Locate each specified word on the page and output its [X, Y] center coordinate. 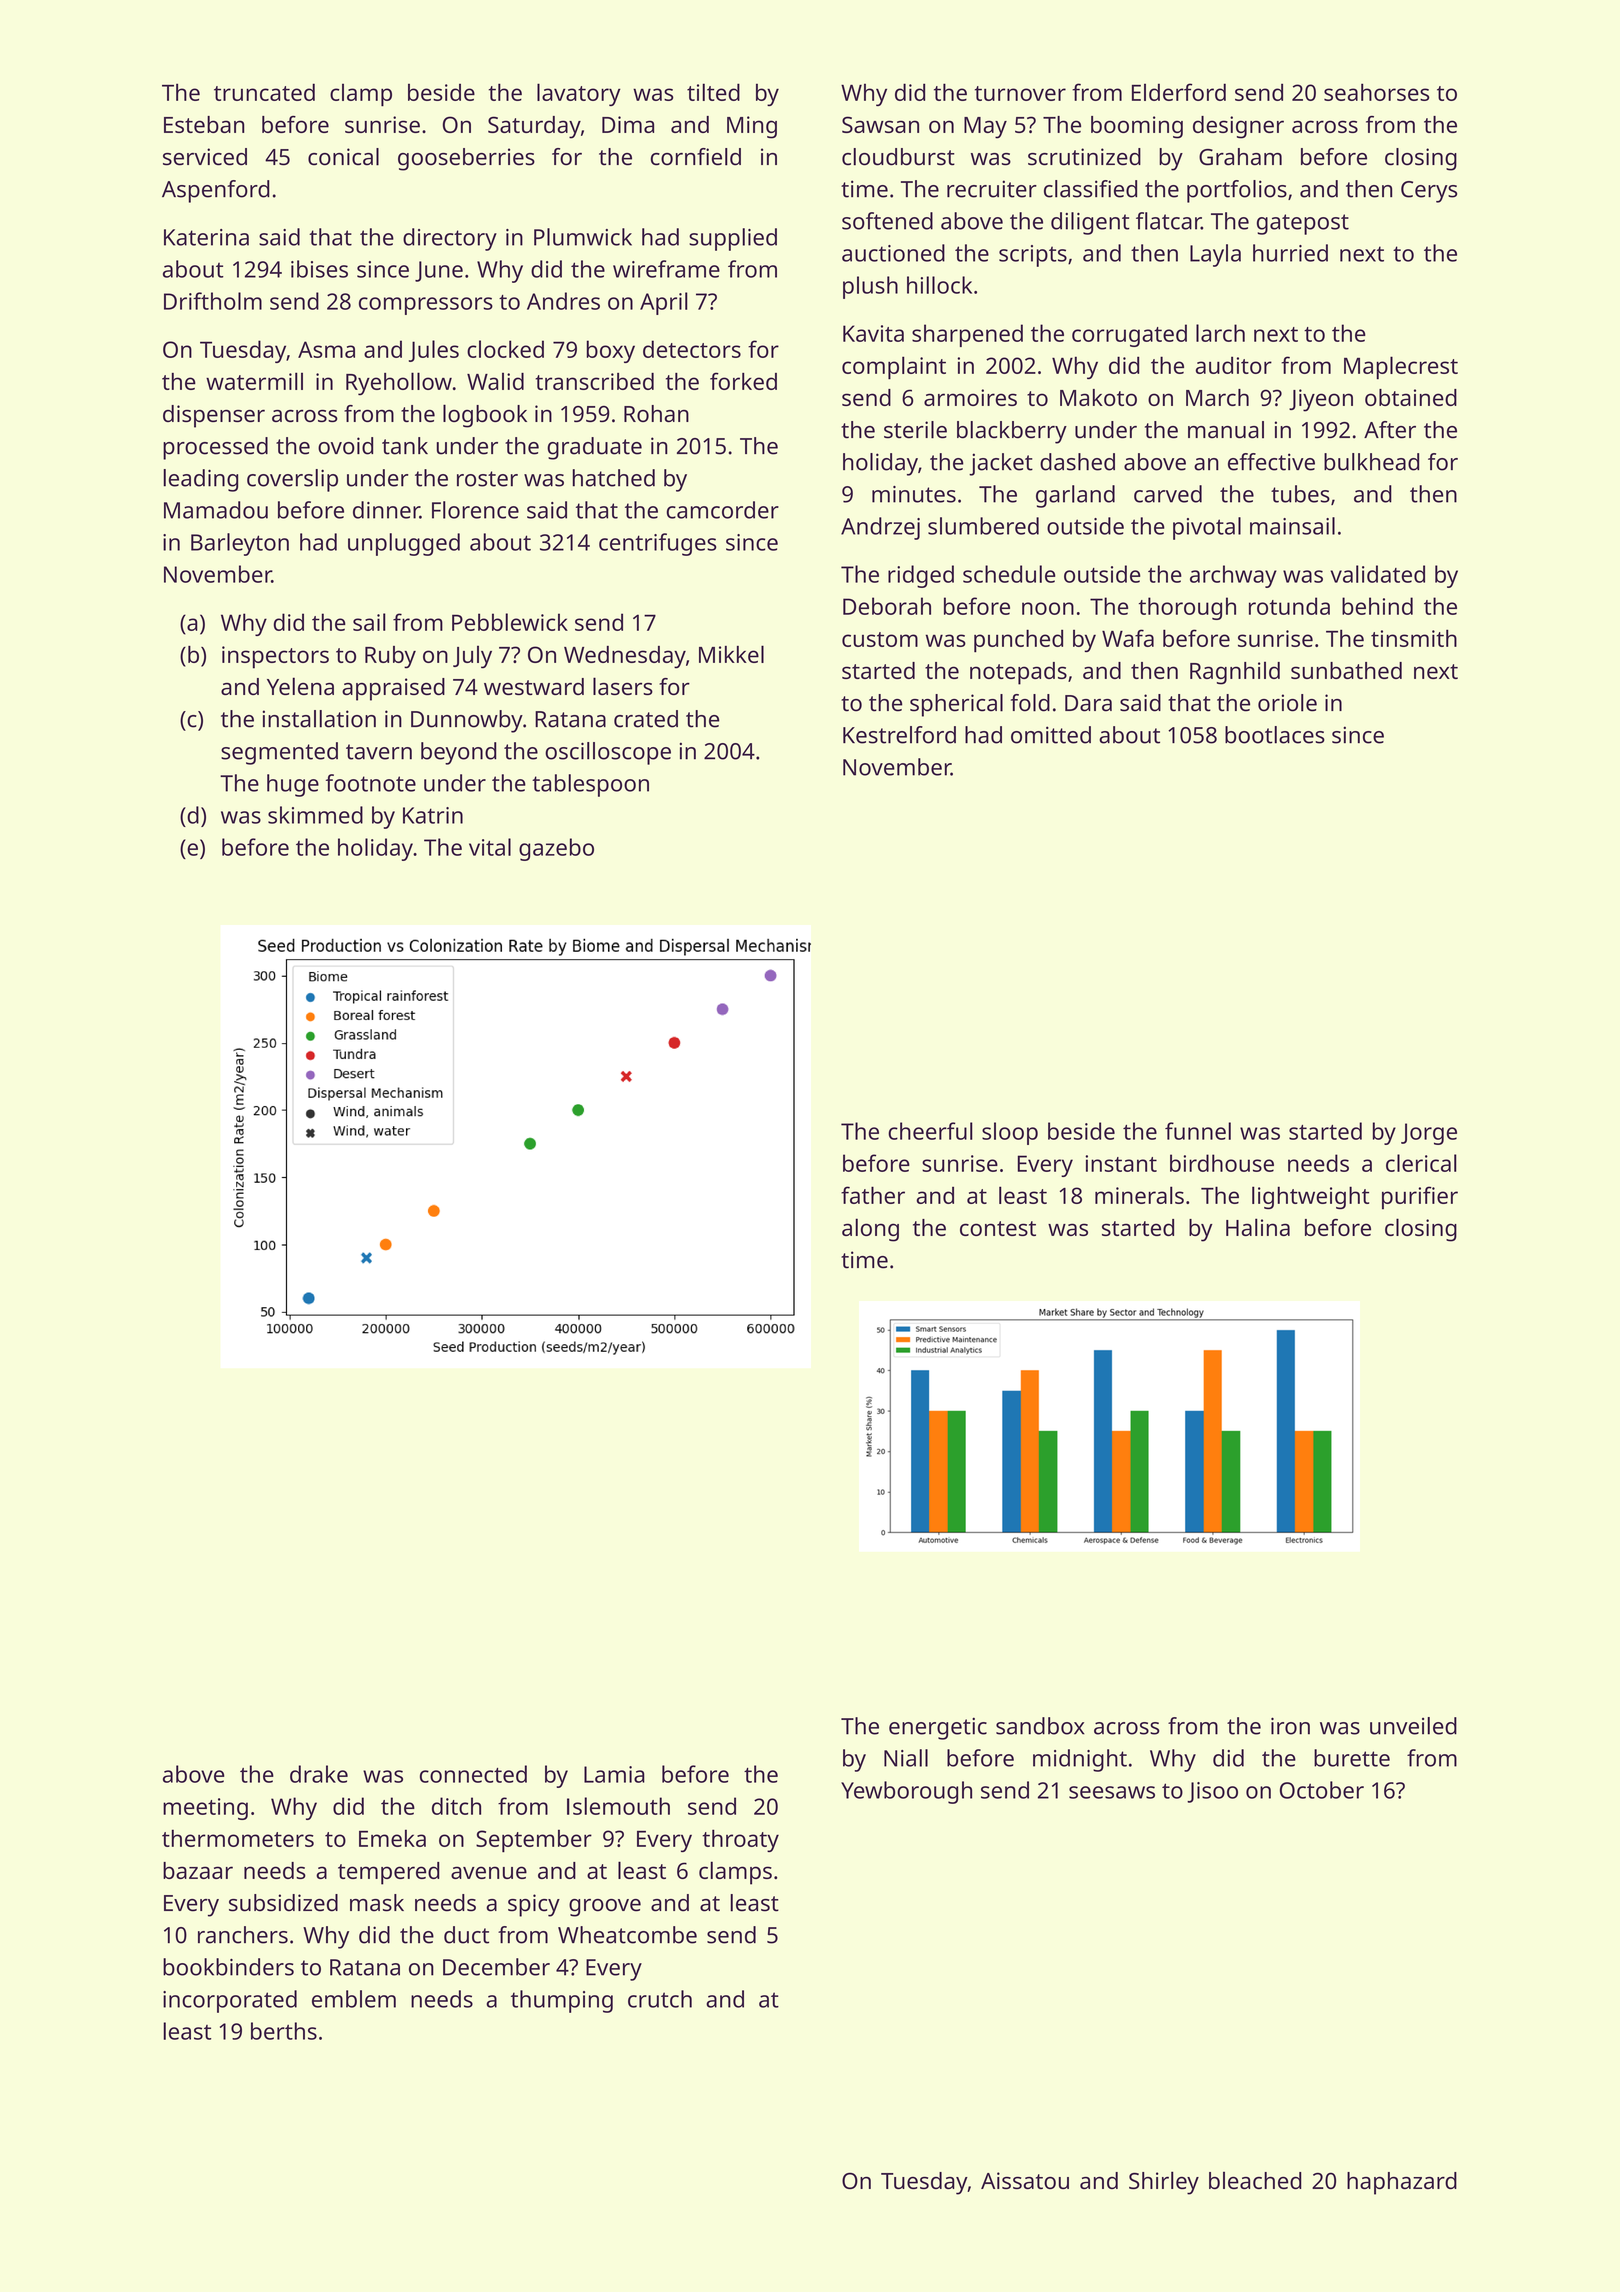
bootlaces [1275, 735]
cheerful [930, 1131]
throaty [740, 1840]
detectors [692, 349]
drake [319, 1774]
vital [490, 847]
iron [1290, 1726]
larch [1220, 333]
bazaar [198, 1870]
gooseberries [466, 159]
